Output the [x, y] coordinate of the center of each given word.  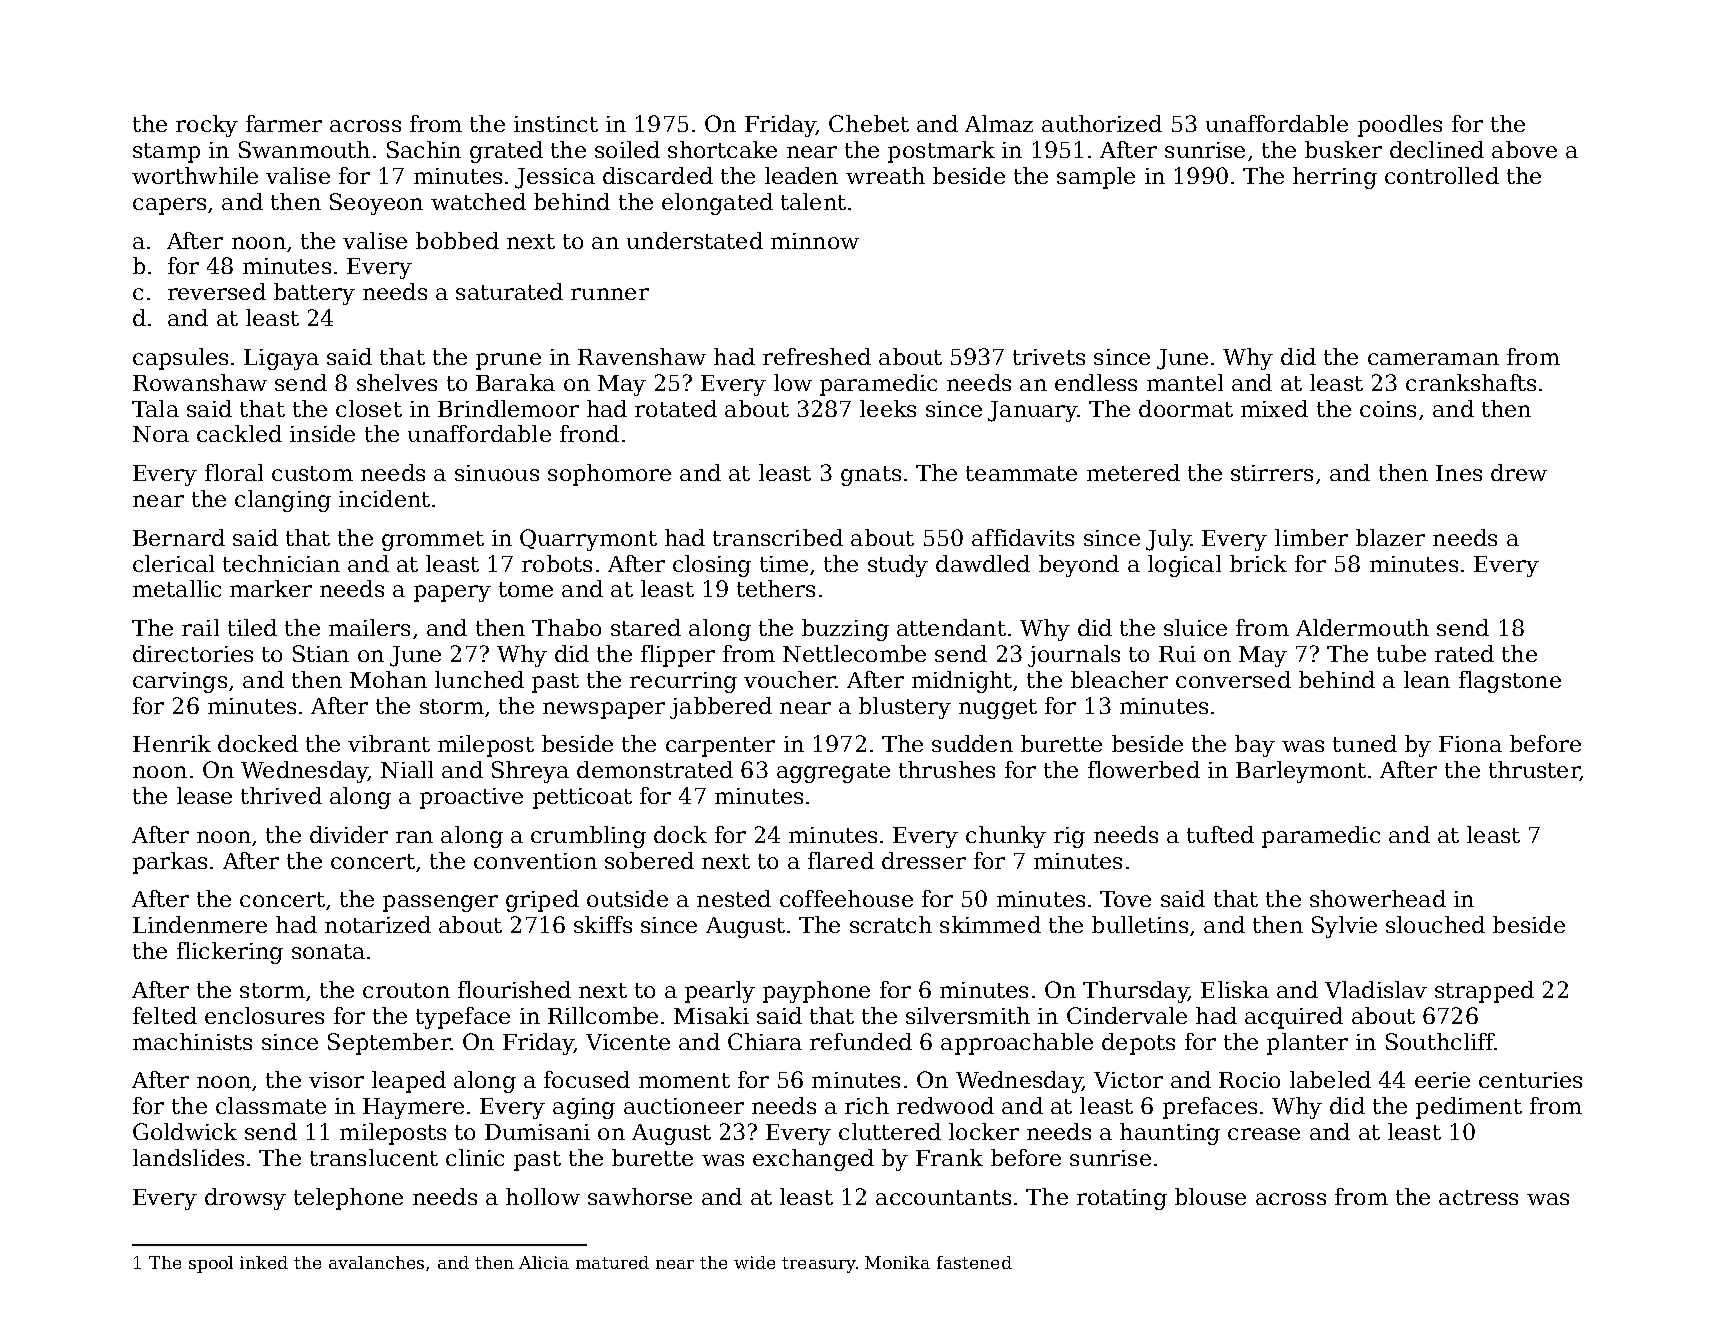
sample [1096, 178]
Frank [949, 1157]
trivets [1049, 357]
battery [314, 294]
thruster [1534, 769]
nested [734, 898]
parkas [170, 863]
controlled [1442, 175]
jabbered [721, 708]
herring [1335, 178]
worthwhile [195, 175]
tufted [1220, 834]
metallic [177, 588]
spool [211, 1264]
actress [1478, 1197]
